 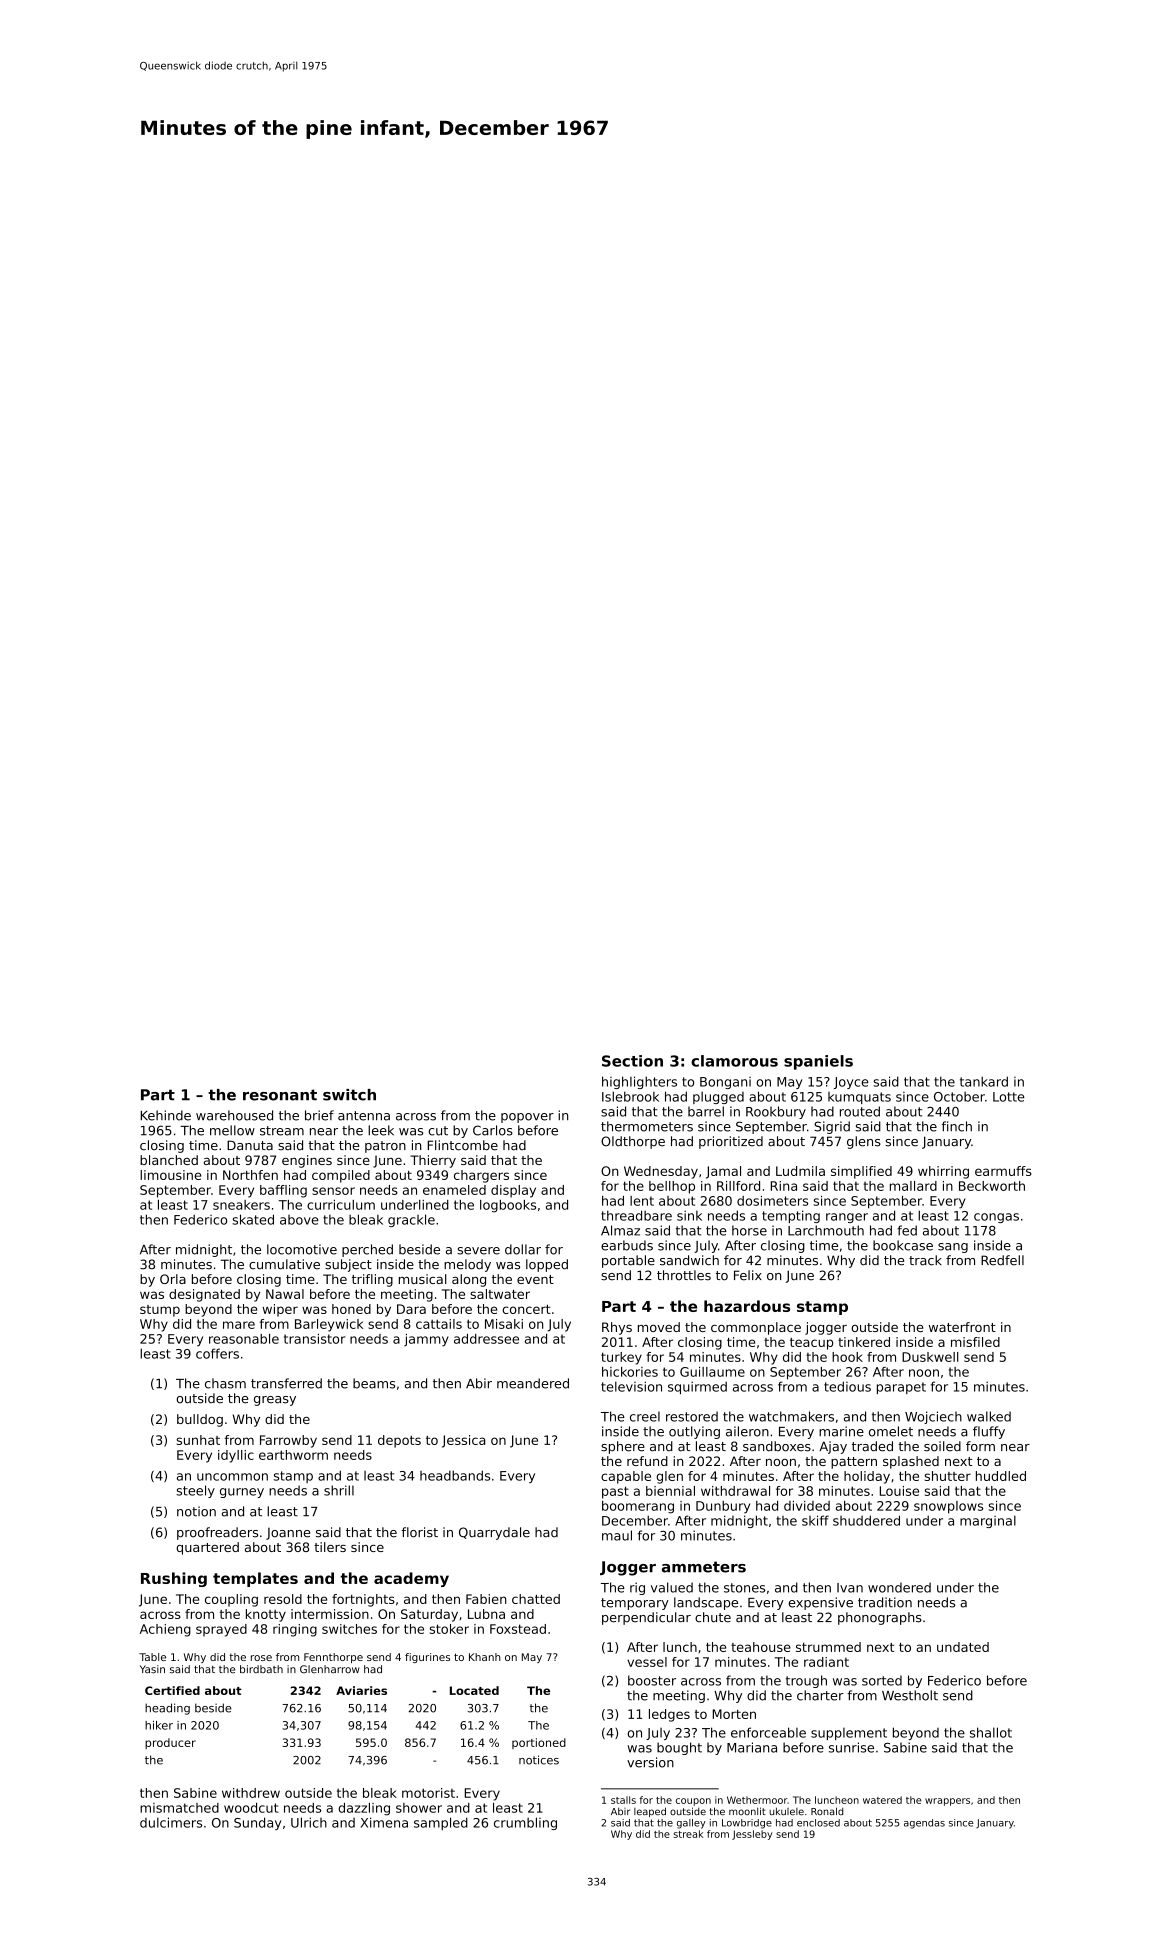 What do you see at coordinates (539, 1743) in the page?
I see `portioned` at bounding box center [539, 1743].
